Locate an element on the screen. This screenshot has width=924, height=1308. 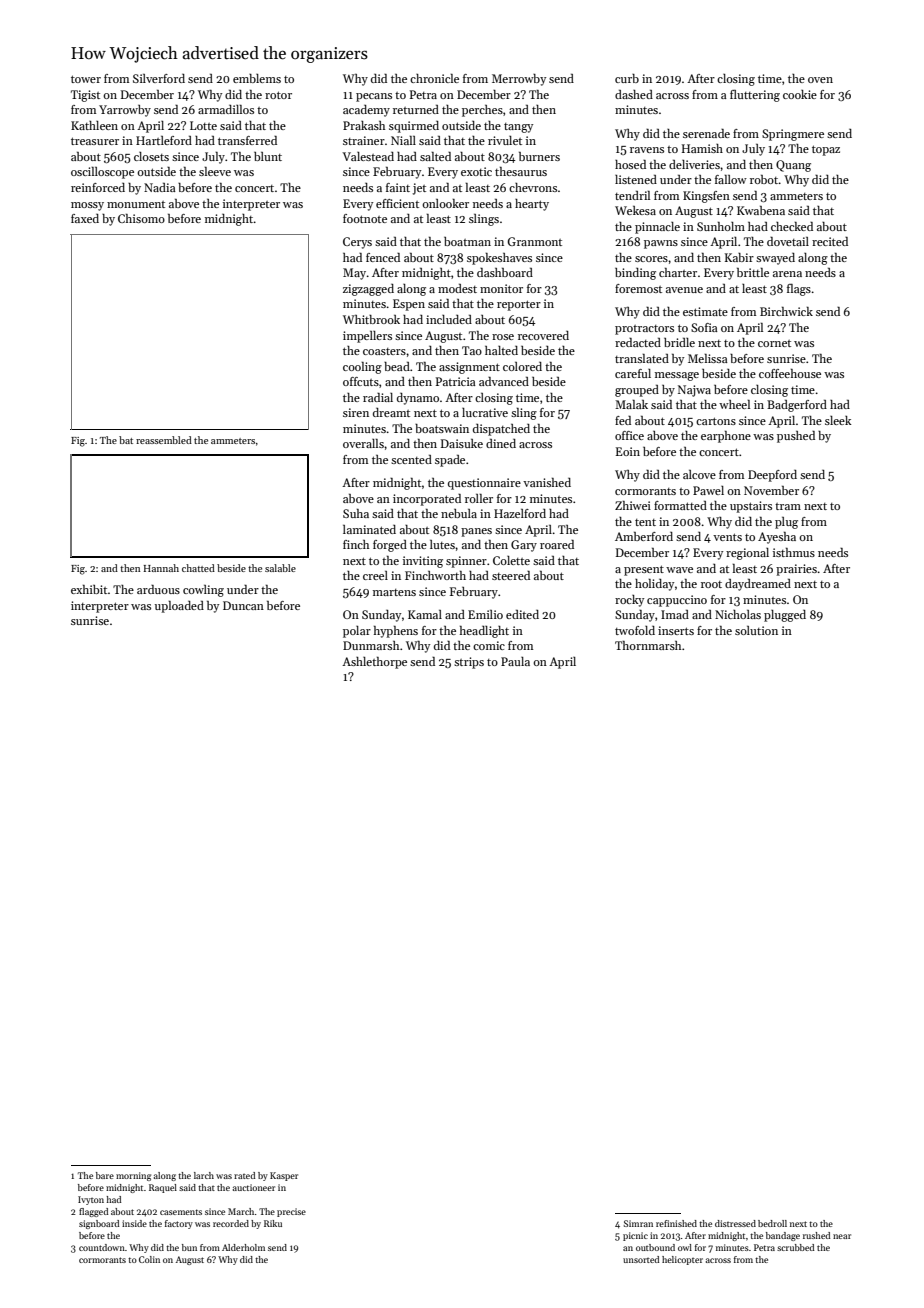
armadillos is located at coordinates (226, 109).
